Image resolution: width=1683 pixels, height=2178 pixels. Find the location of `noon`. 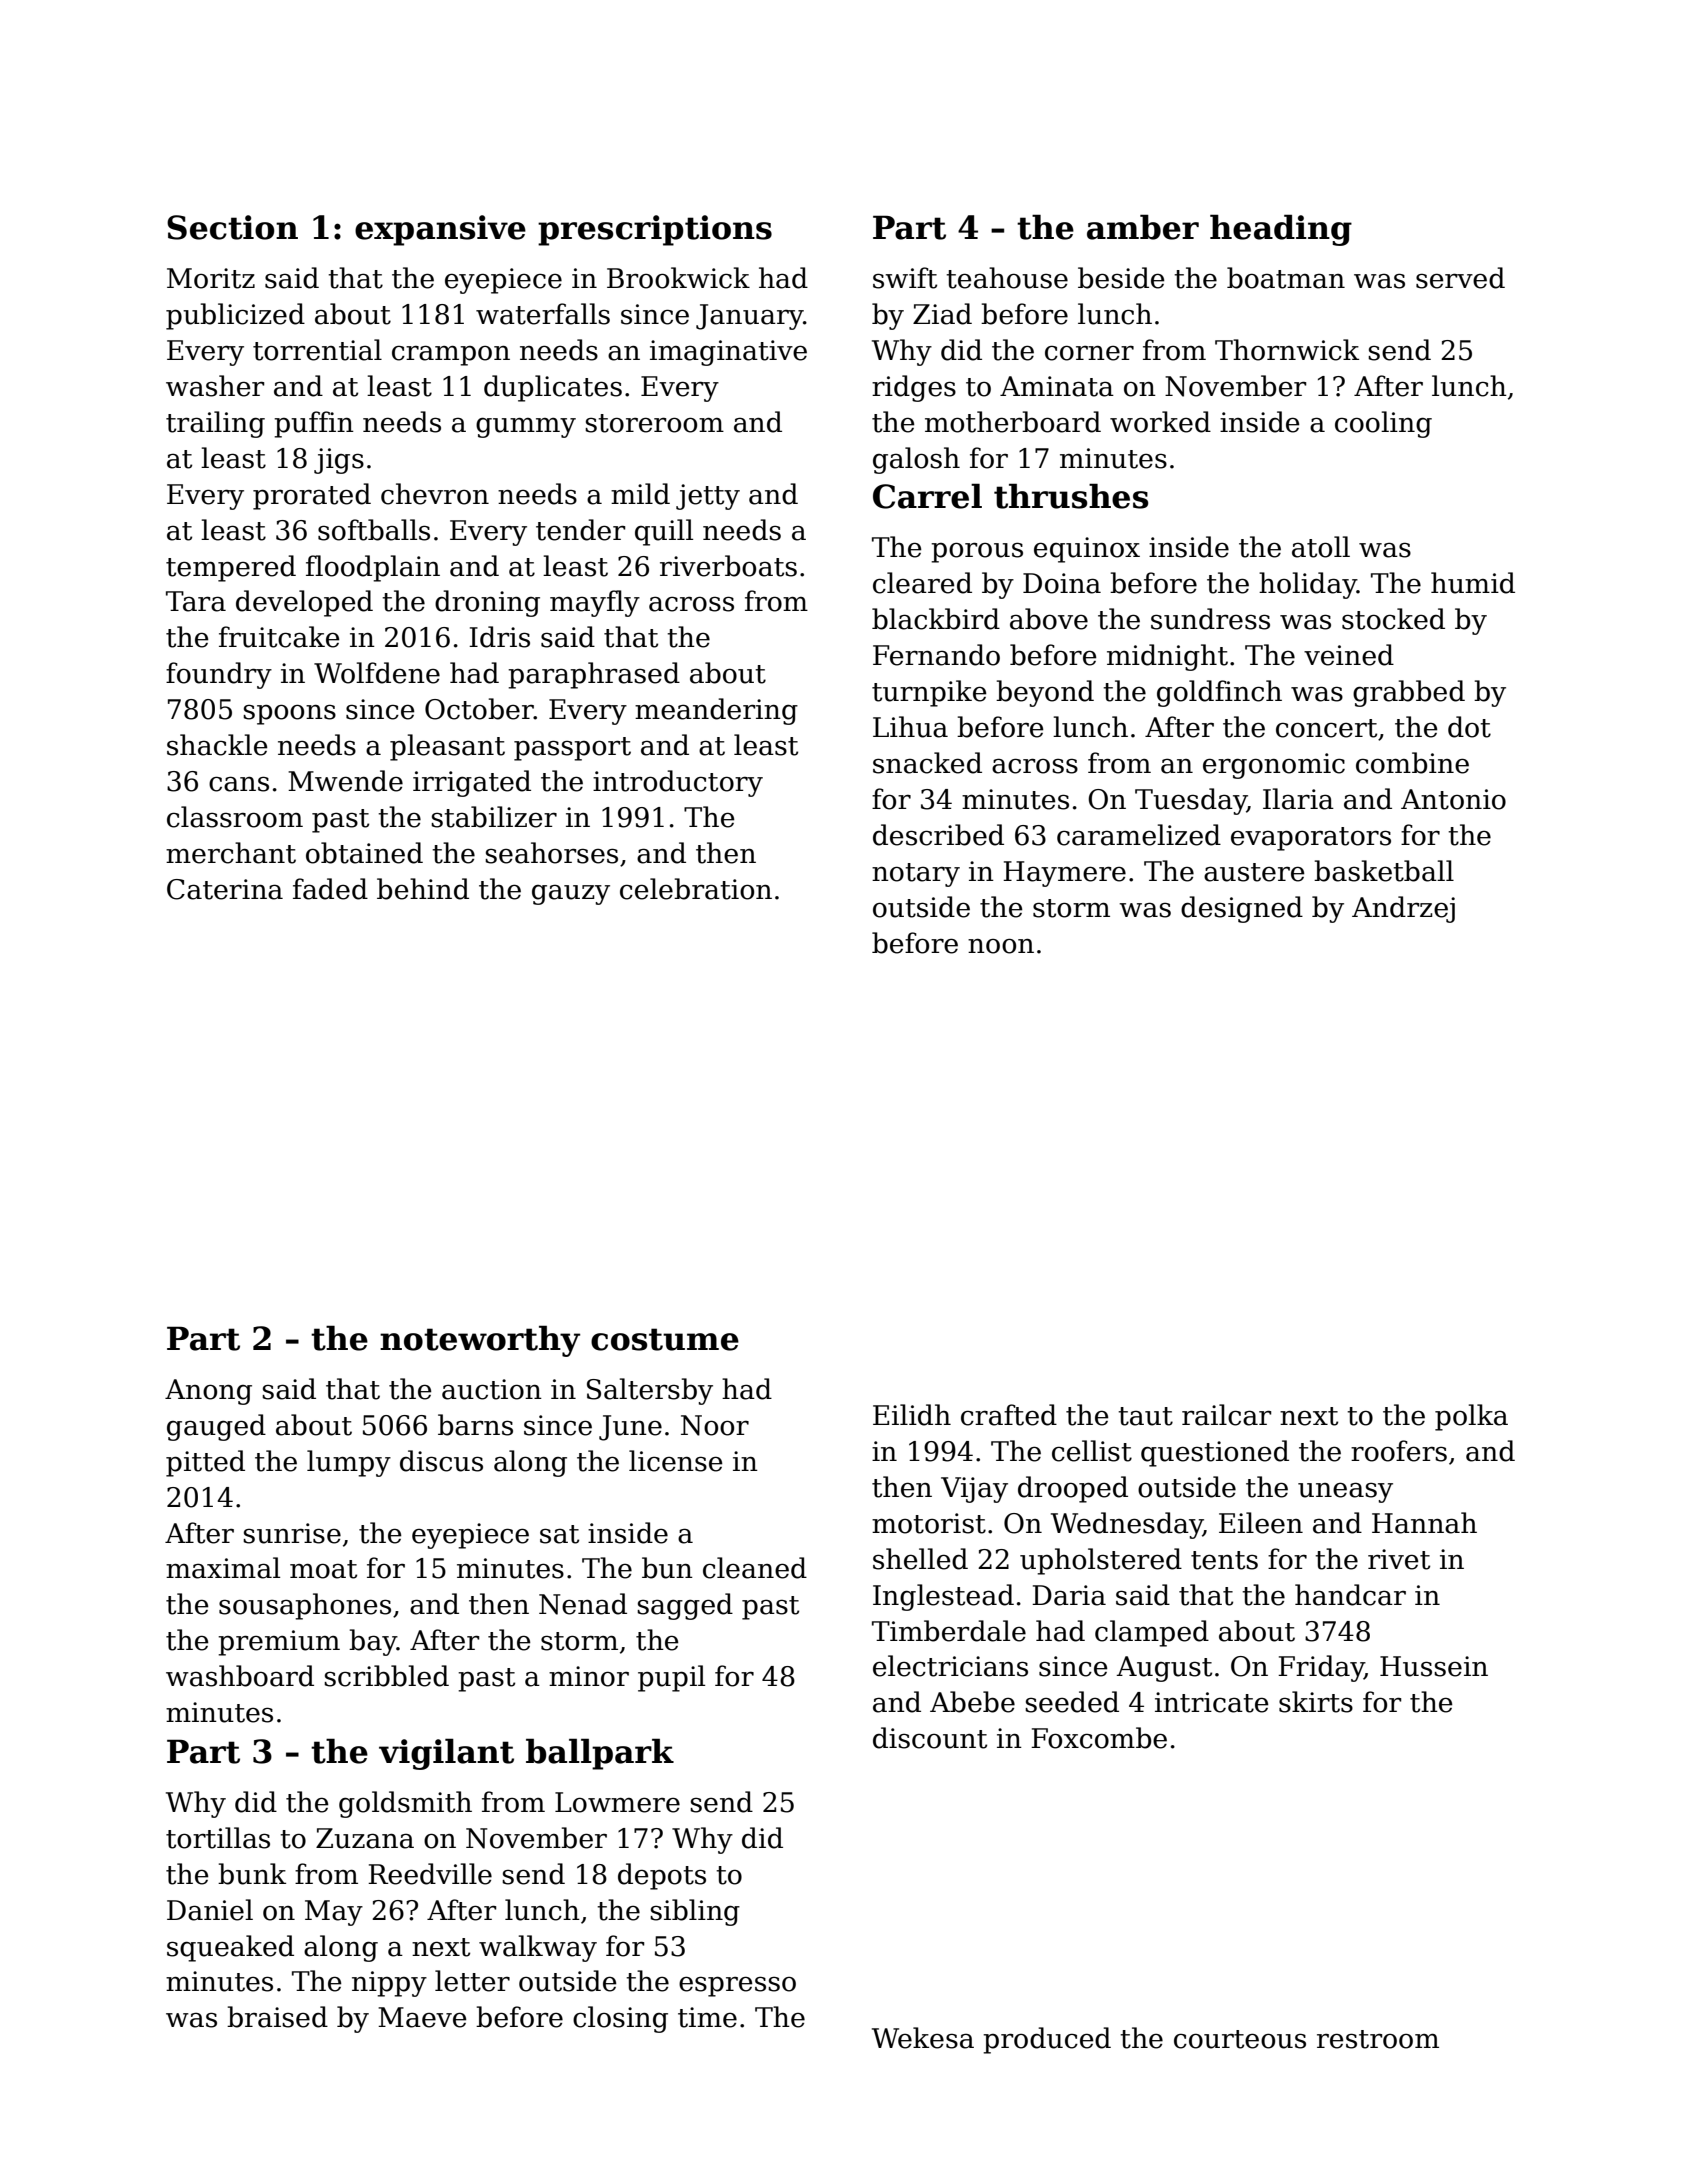

noon is located at coordinates (1001, 946).
